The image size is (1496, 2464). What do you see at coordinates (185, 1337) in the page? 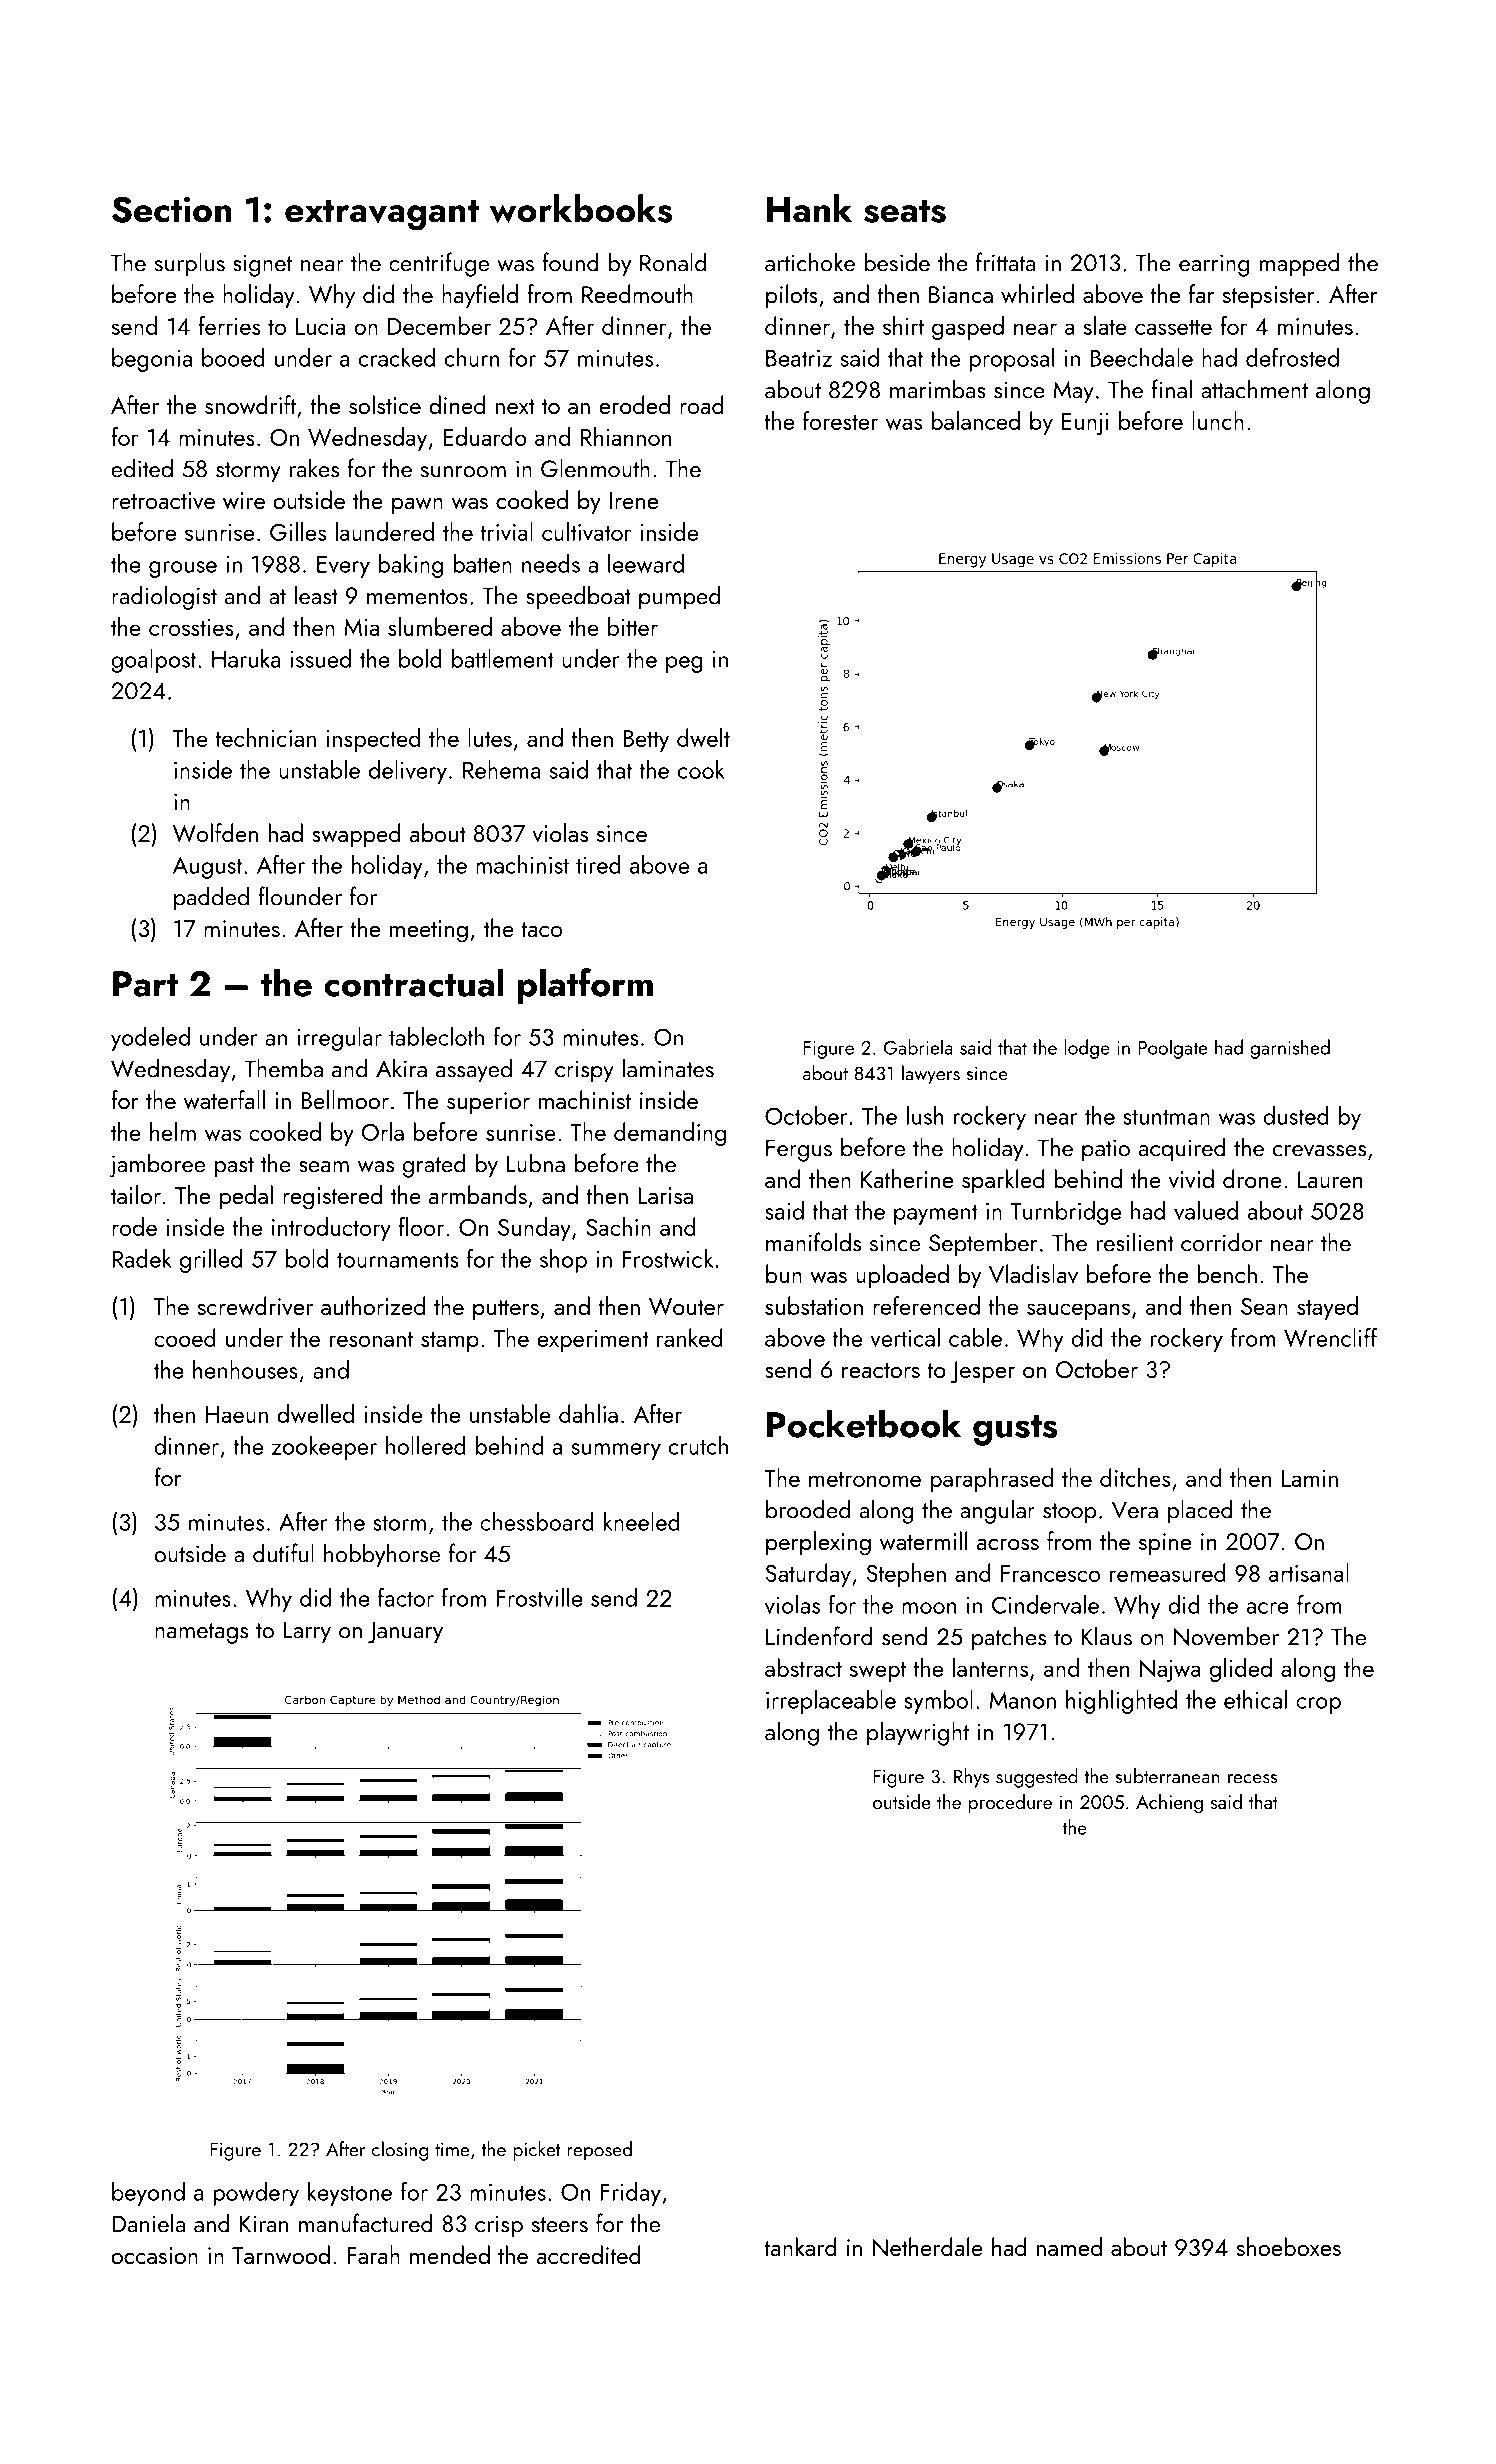
I see `cooed` at bounding box center [185, 1337].
